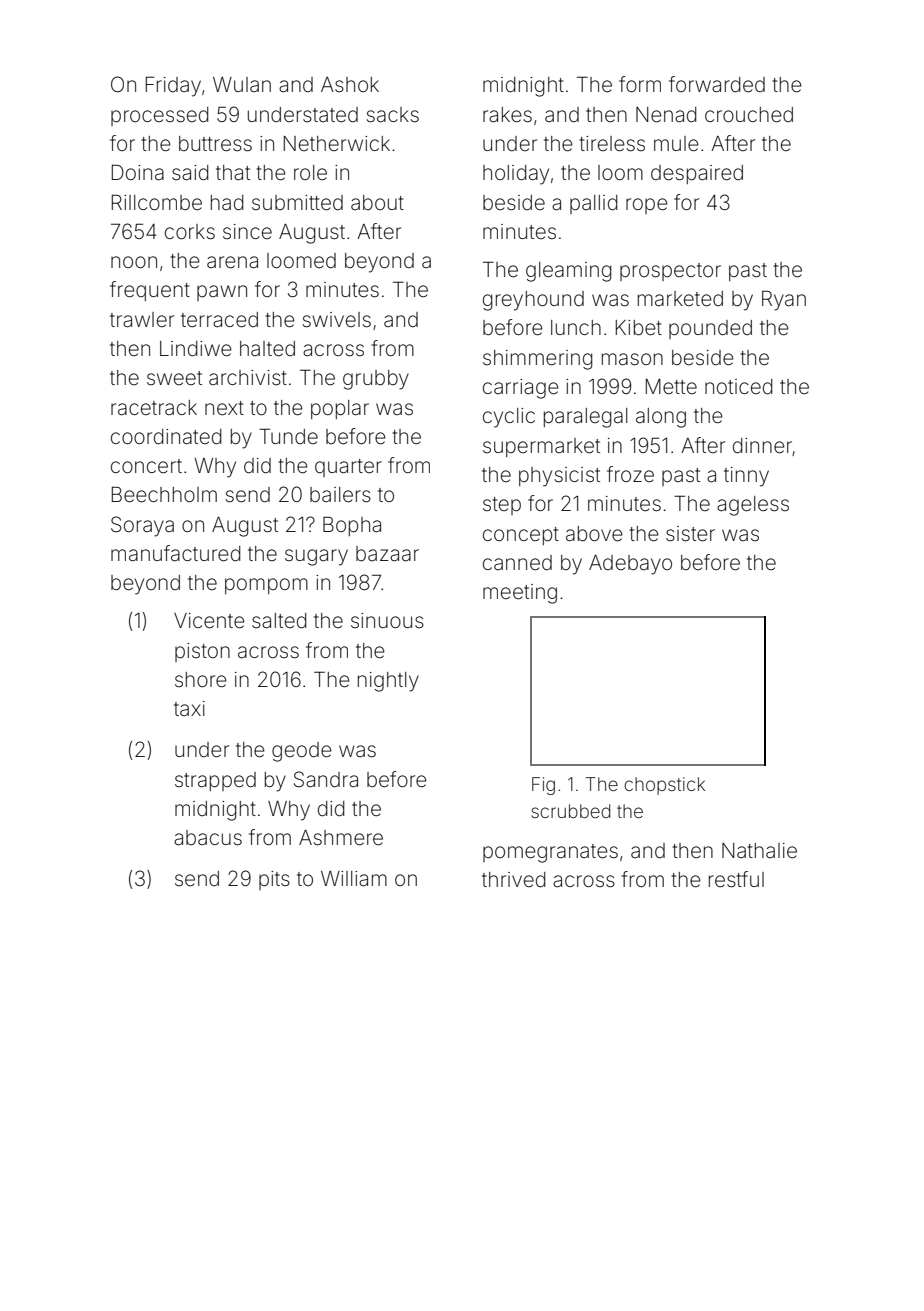  Describe the element at coordinates (594, 534) in the image. I see `above` at that location.
